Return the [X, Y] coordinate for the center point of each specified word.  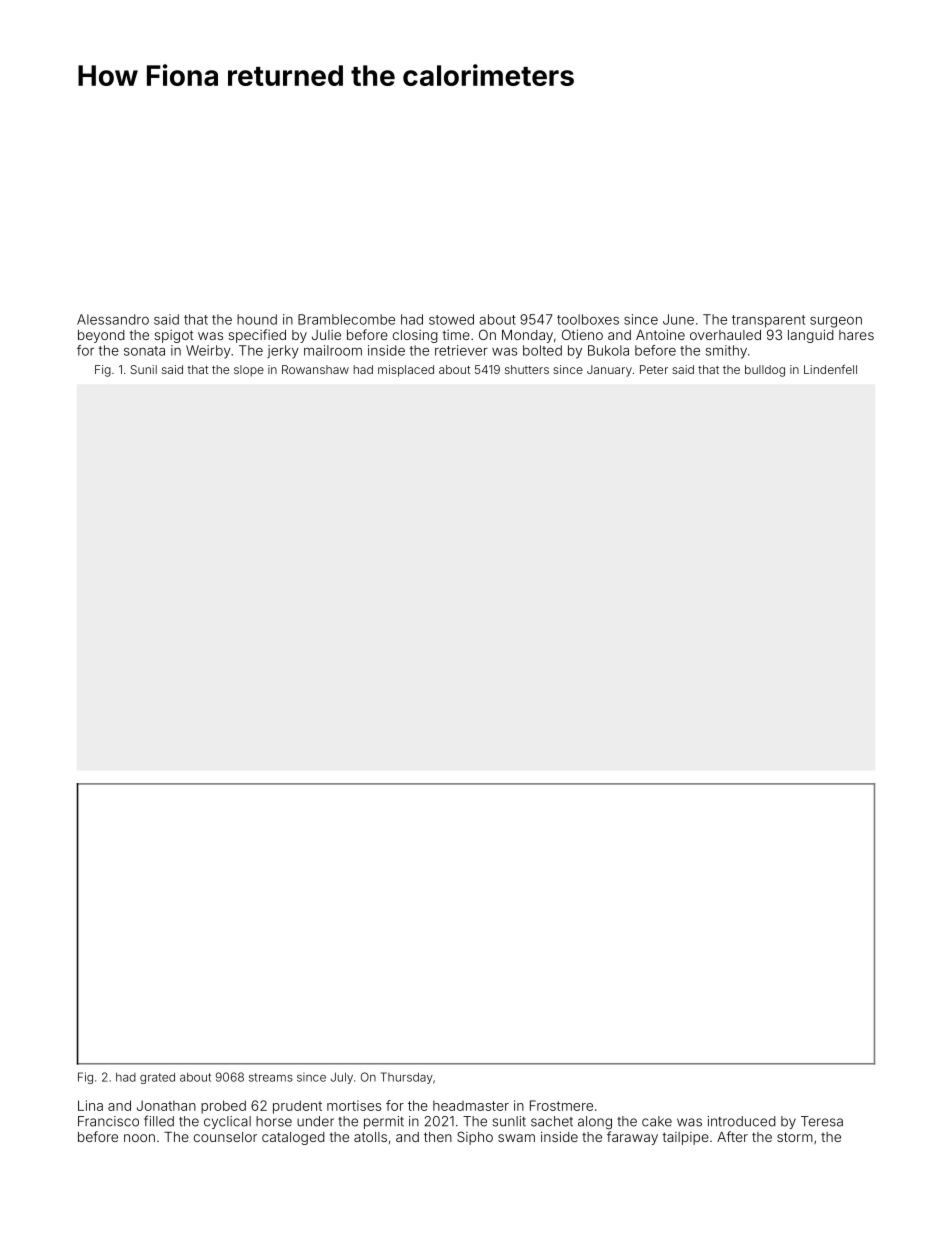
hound [257, 319]
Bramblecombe [346, 319]
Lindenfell [830, 369]
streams [271, 1077]
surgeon [836, 322]
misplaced [406, 371]
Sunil [143, 369]
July [342, 1078]
